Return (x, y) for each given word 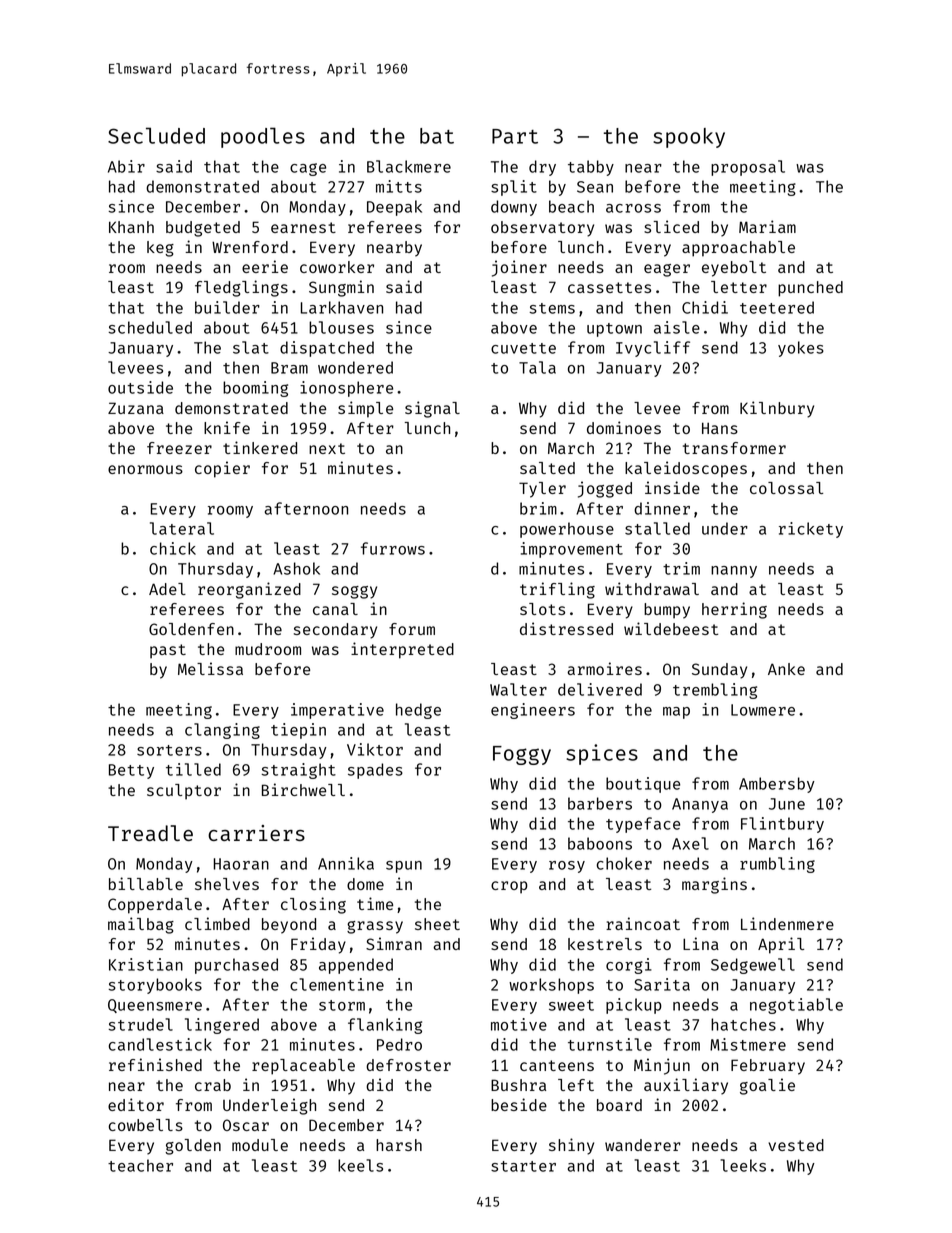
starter (523, 1166)
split (514, 188)
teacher (140, 1165)
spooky (689, 138)
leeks (743, 1165)
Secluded (156, 135)
